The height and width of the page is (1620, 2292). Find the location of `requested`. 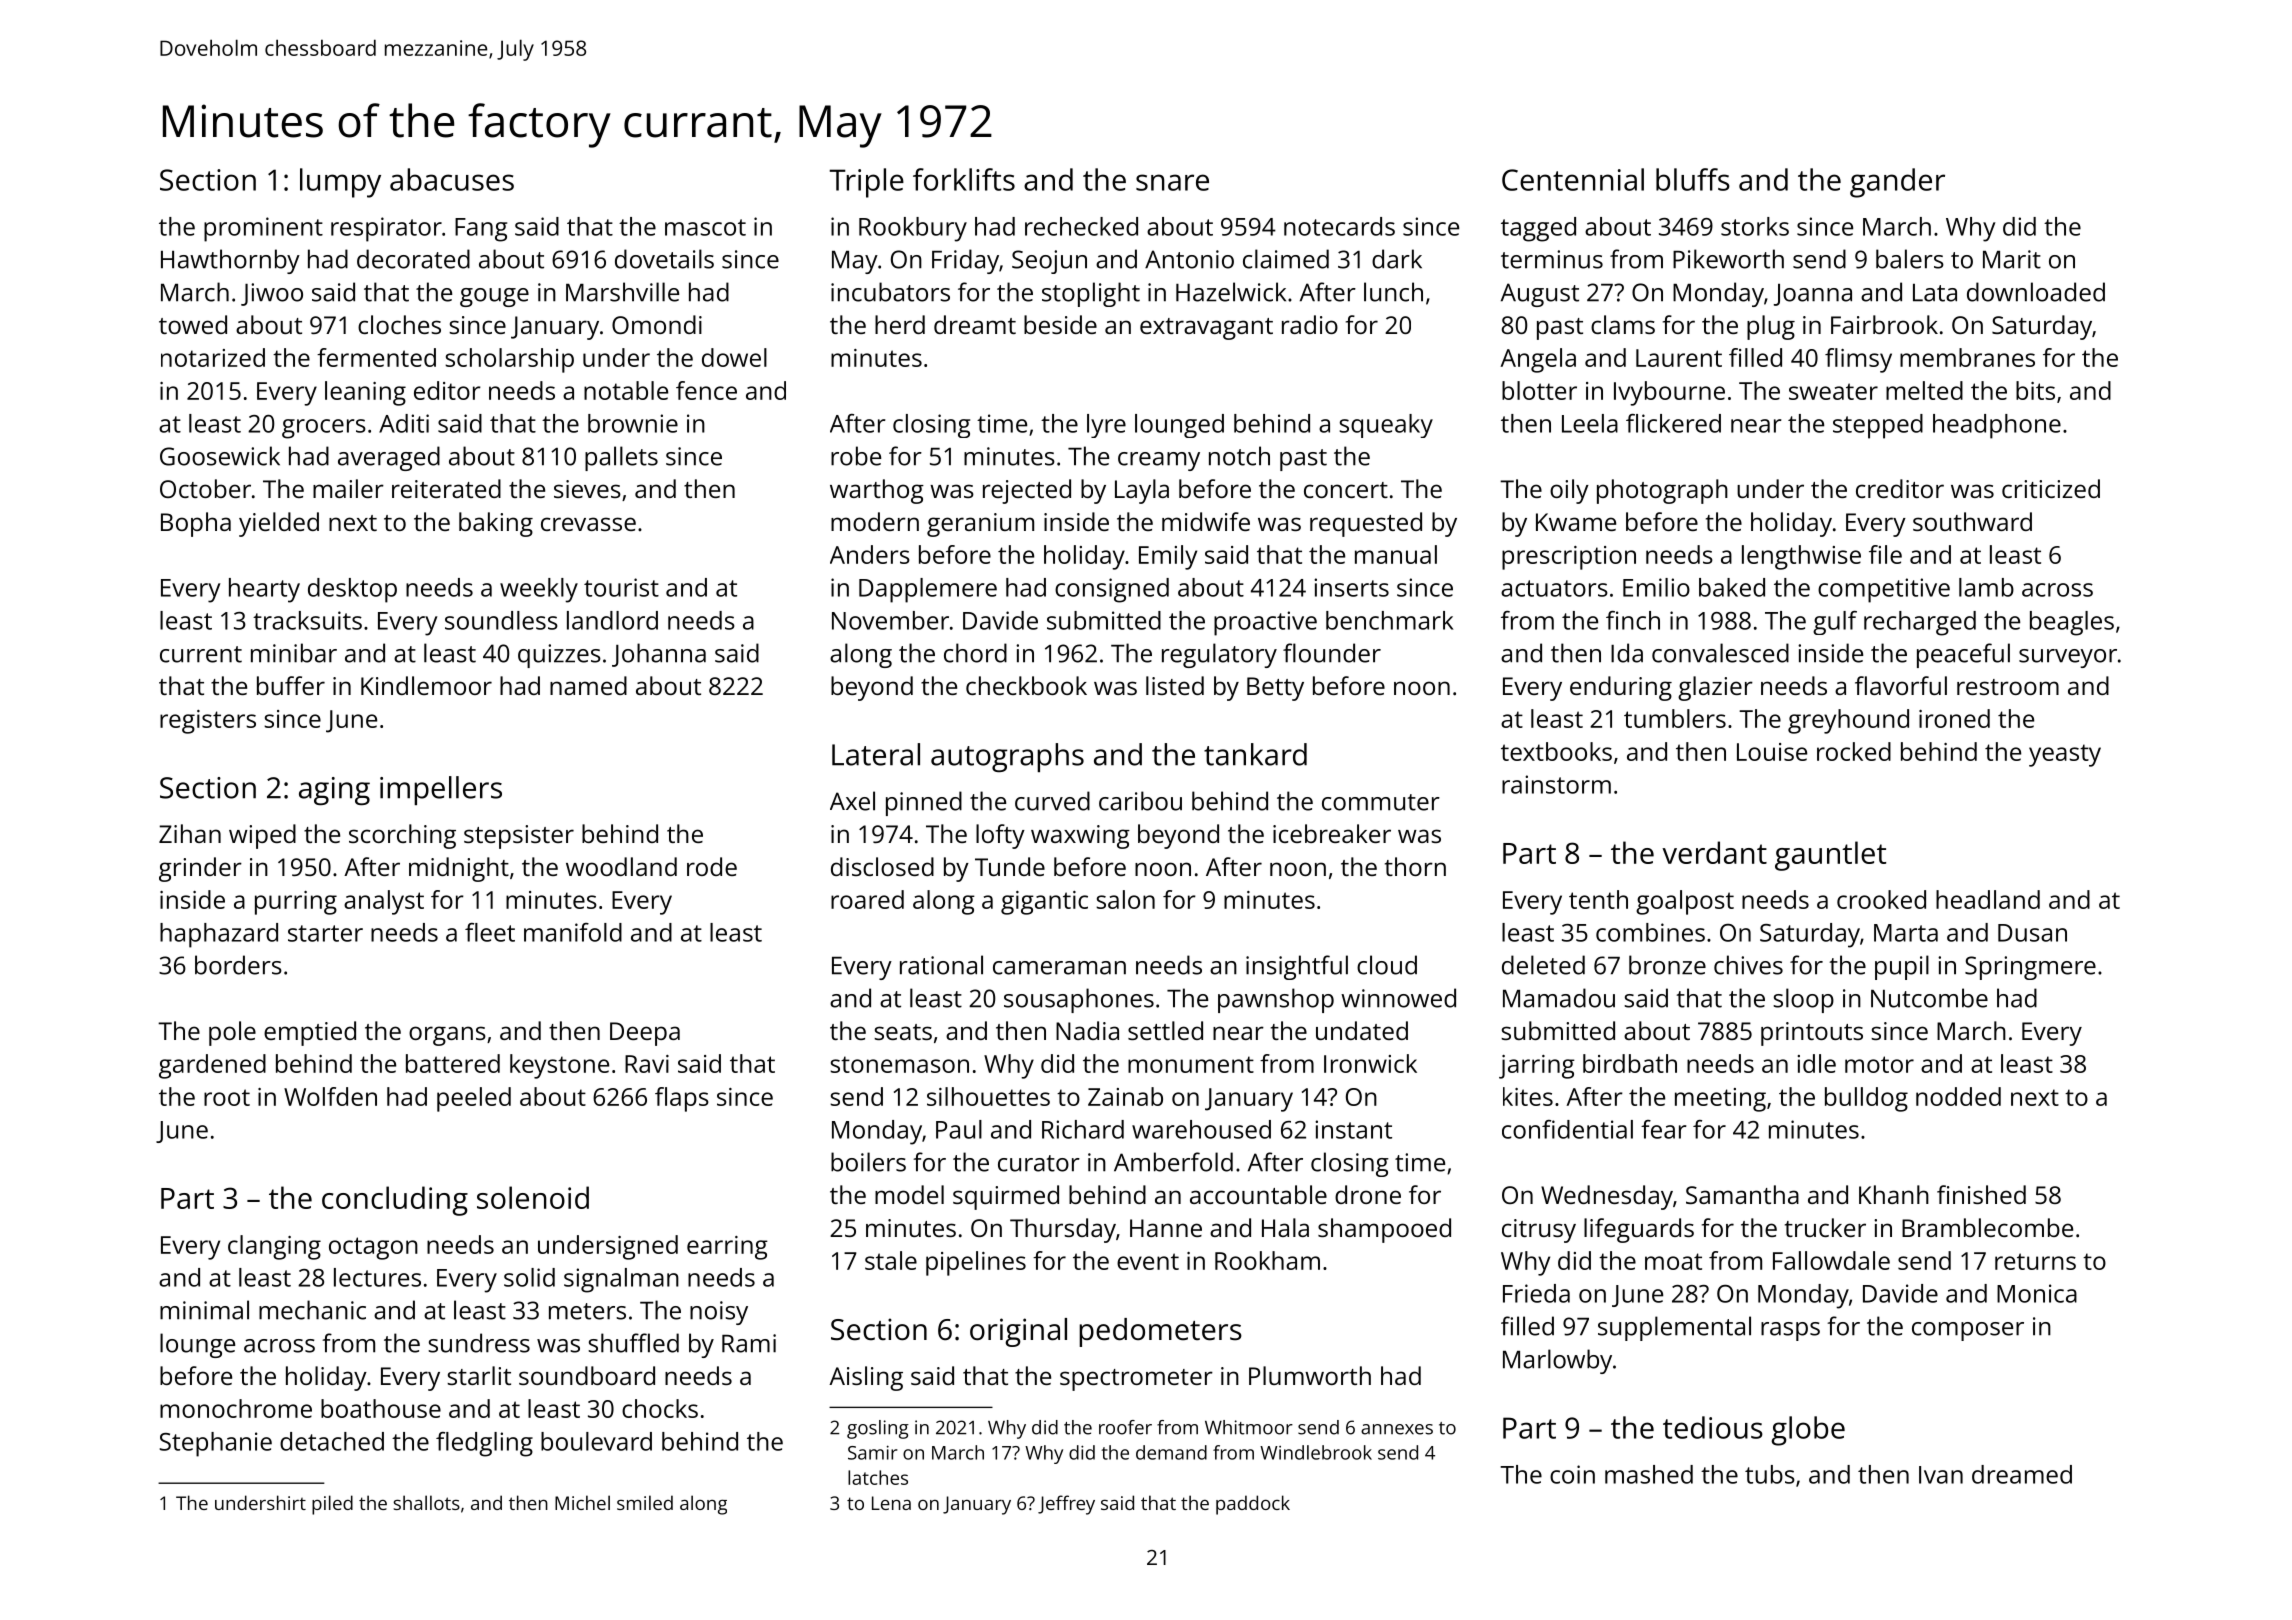

requested is located at coordinates (1366, 524).
